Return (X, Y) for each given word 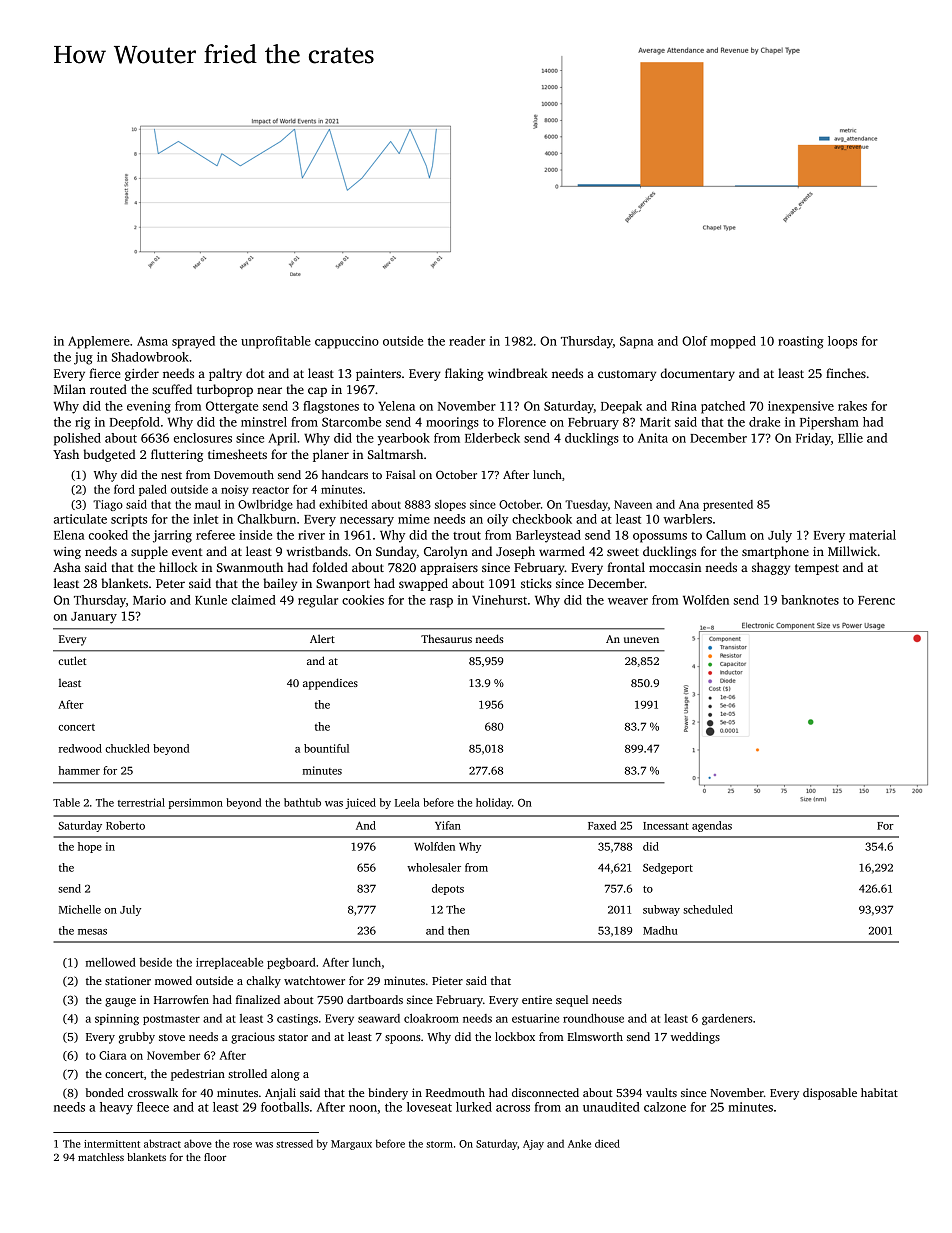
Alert (322, 638)
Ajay (533, 1145)
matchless (101, 1157)
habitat (879, 1092)
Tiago (108, 505)
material (872, 535)
